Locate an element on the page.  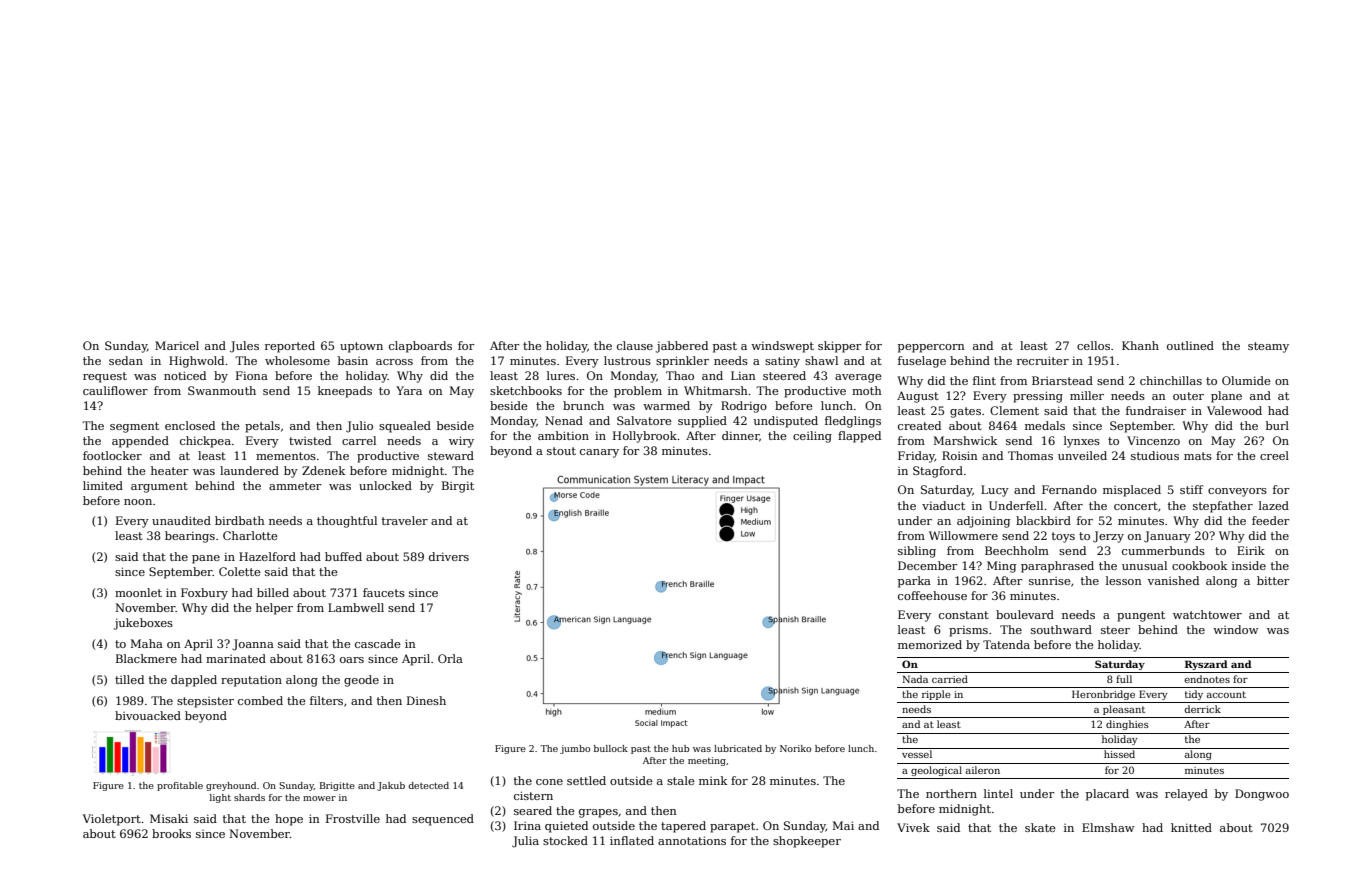
stepsister is located at coordinates (205, 702).
